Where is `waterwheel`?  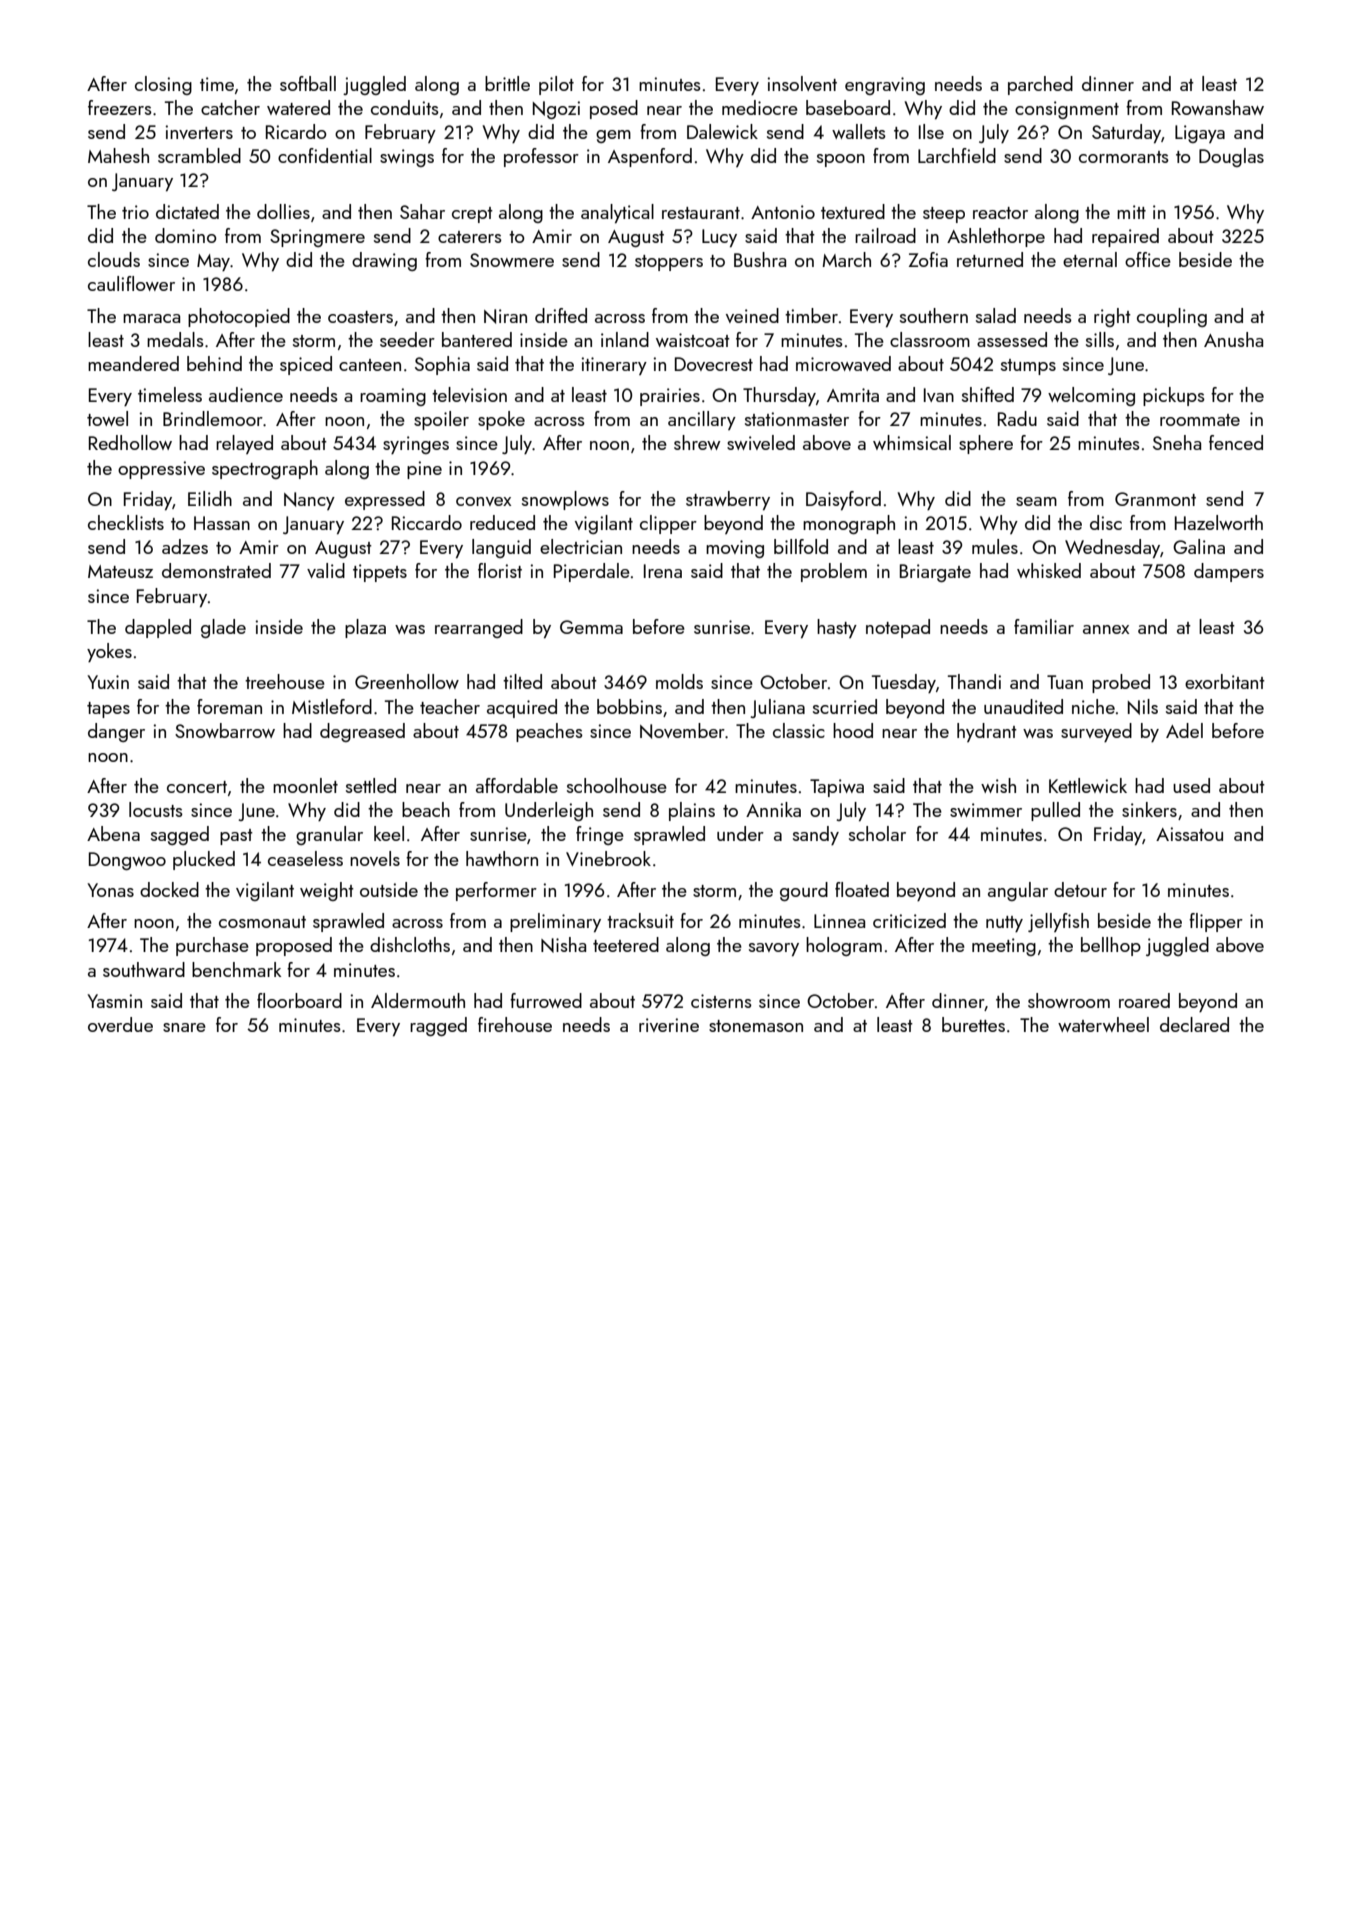
waterwheel is located at coordinates (1103, 1024).
